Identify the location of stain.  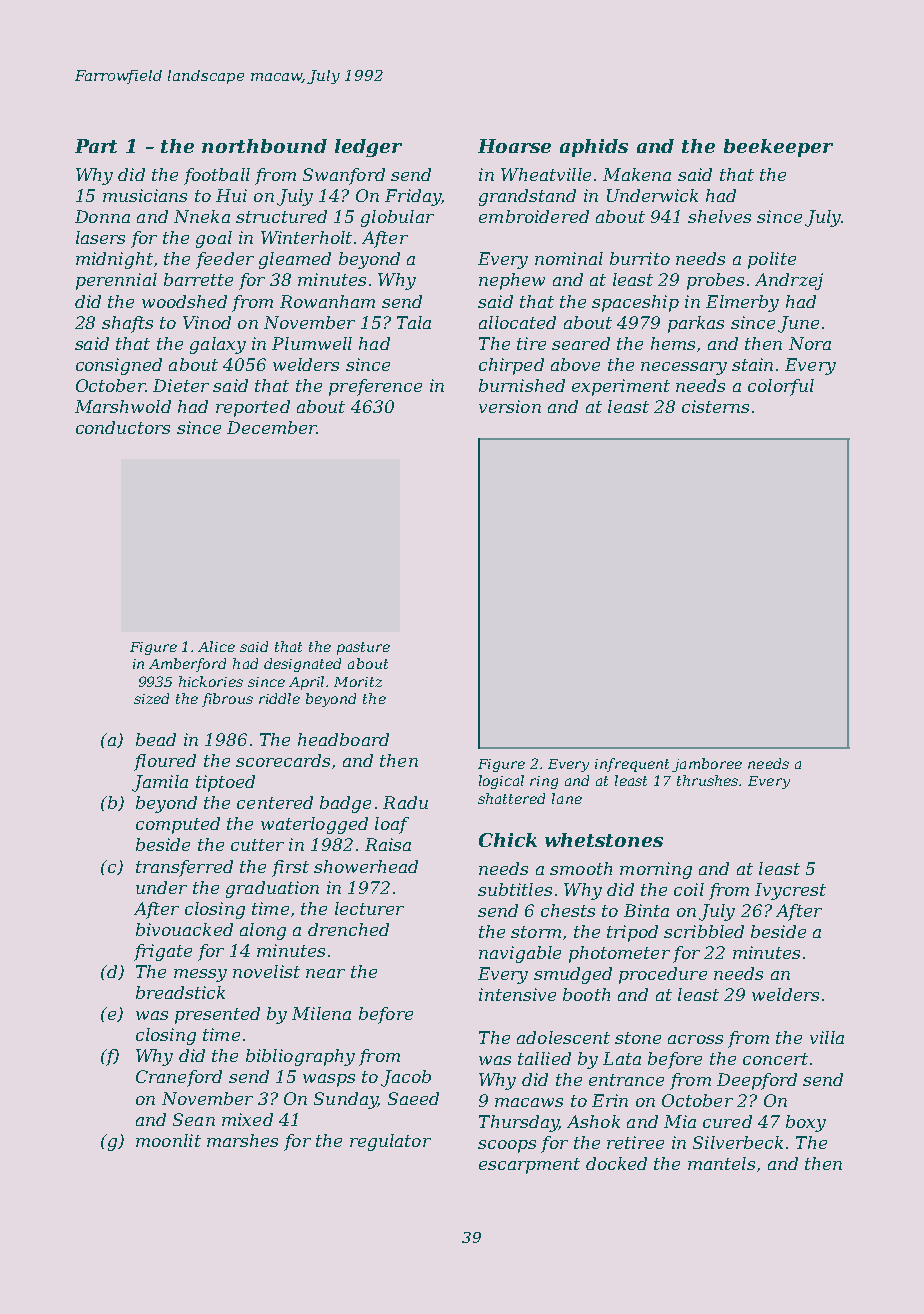
(752, 364).
